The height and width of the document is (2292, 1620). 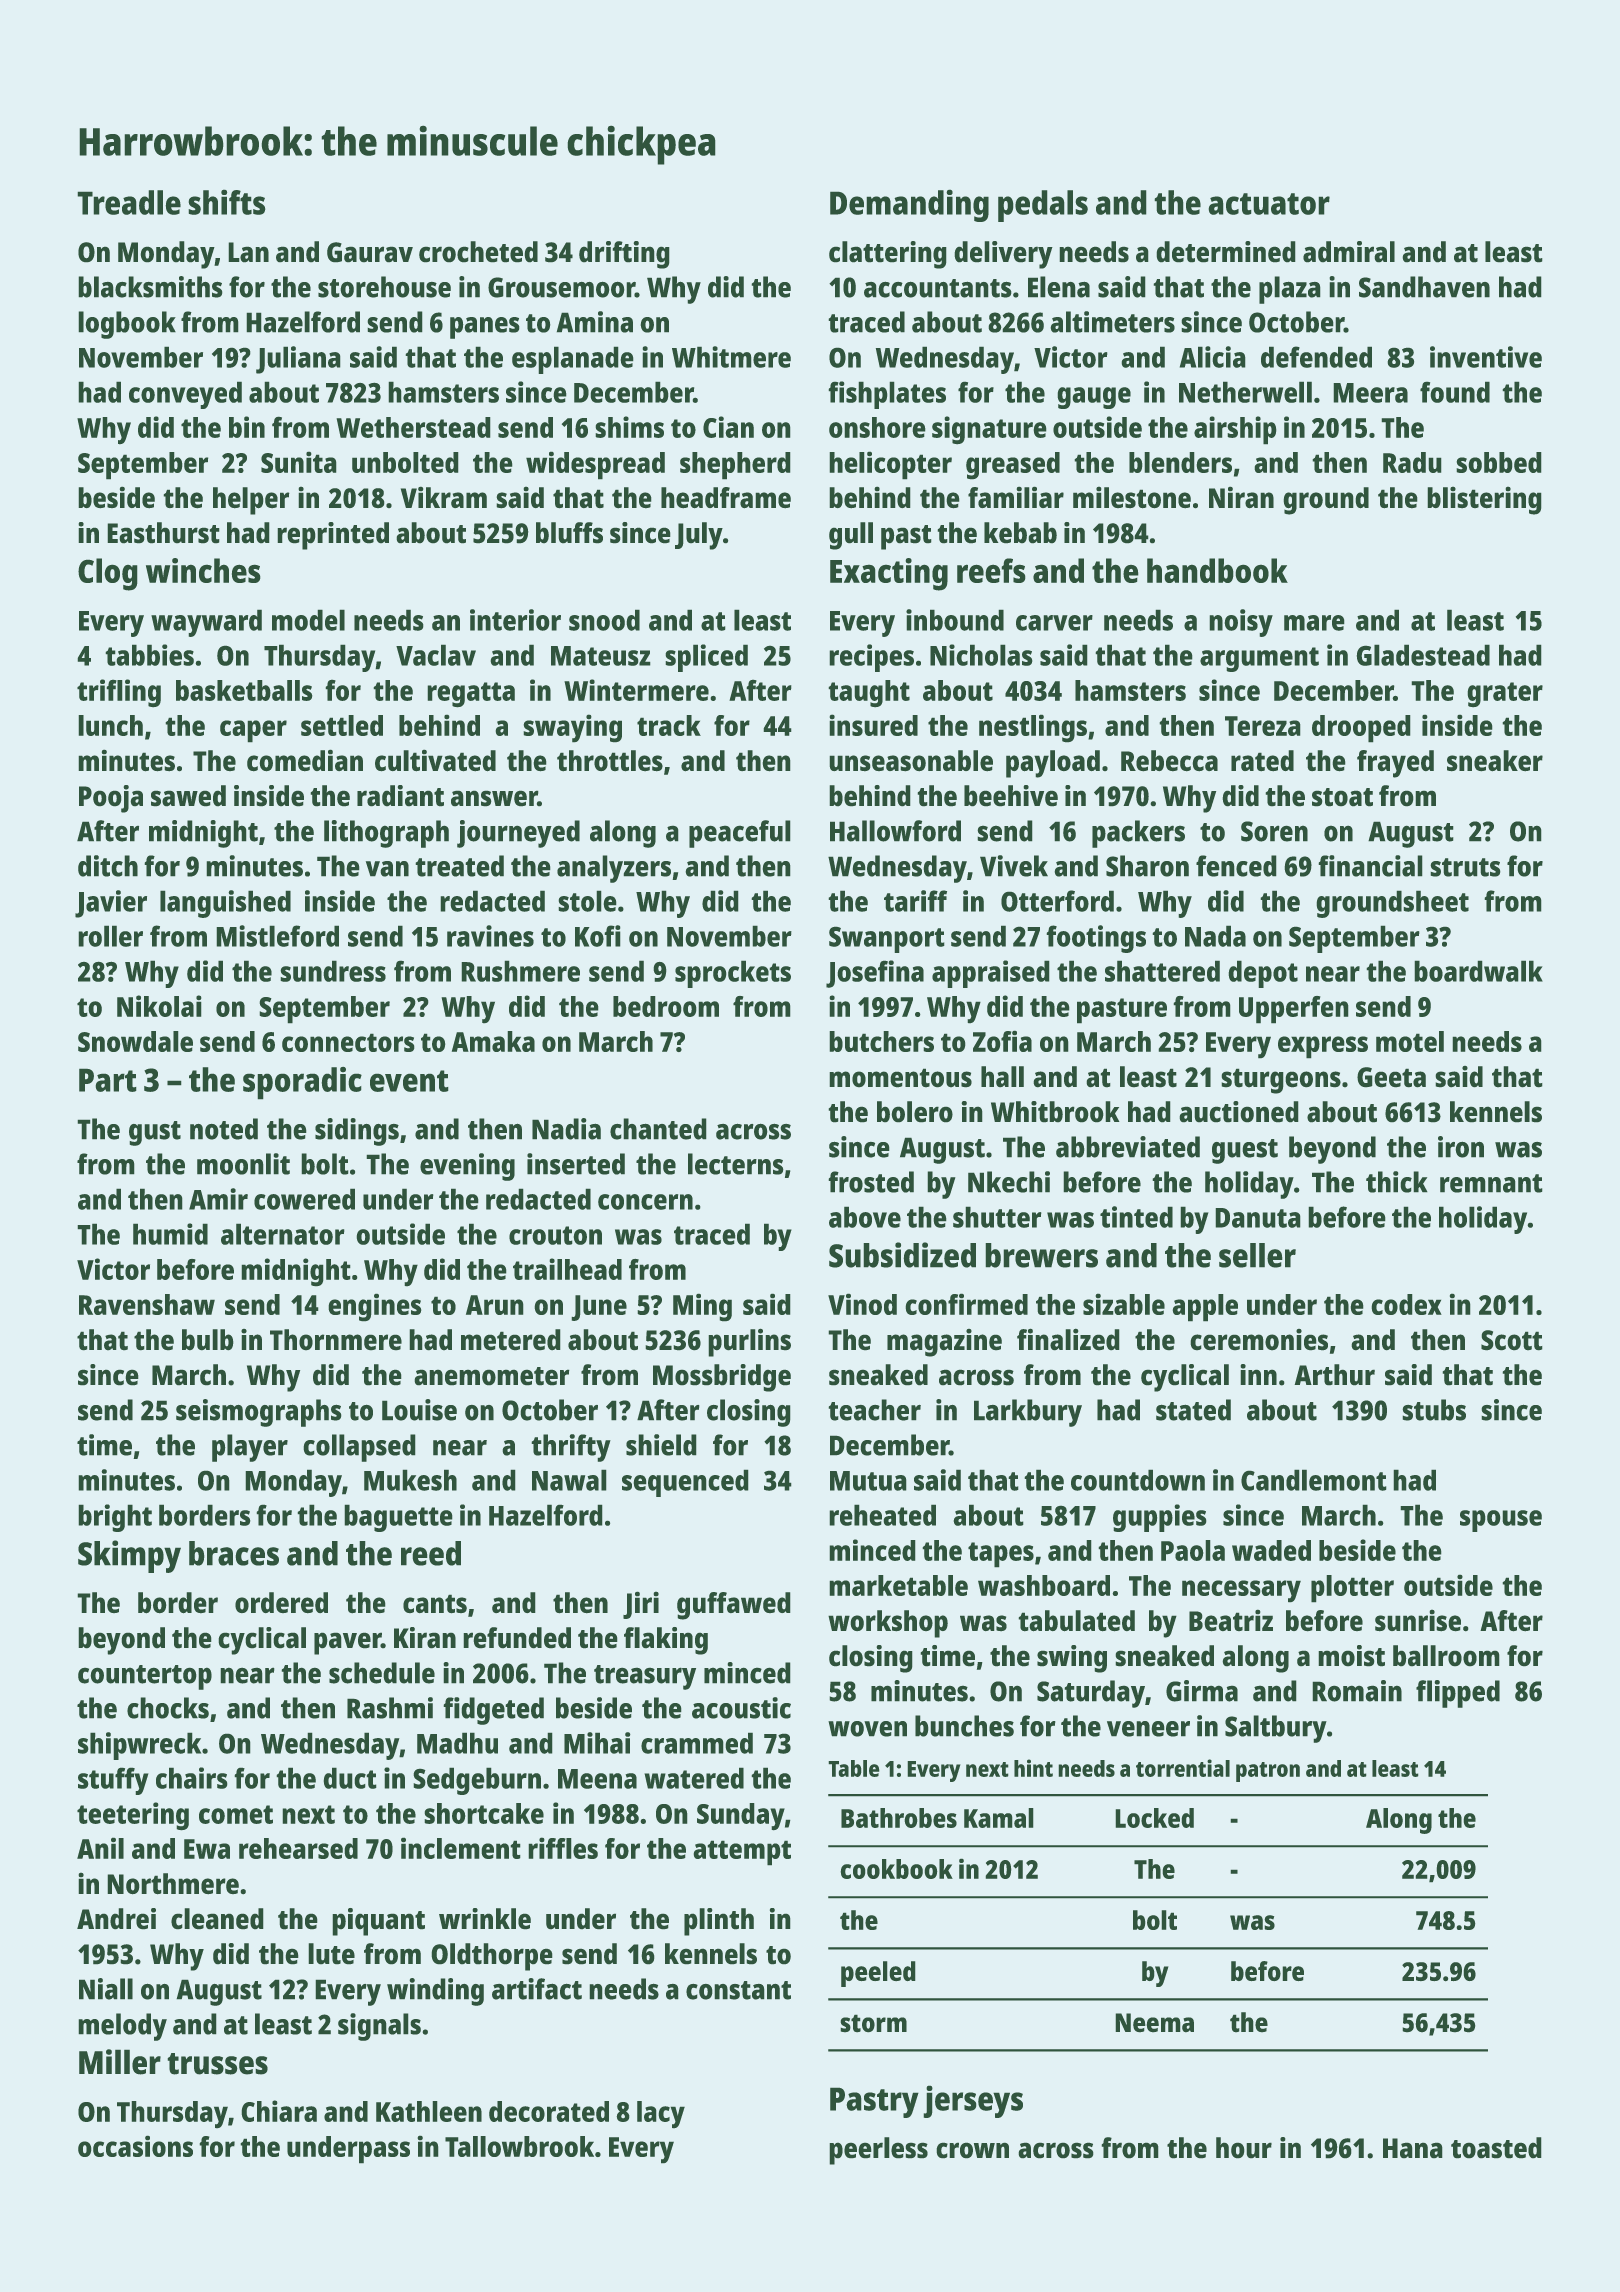 What do you see at coordinates (282, 1234) in the document?
I see `alternator` at bounding box center [282, 1234].
